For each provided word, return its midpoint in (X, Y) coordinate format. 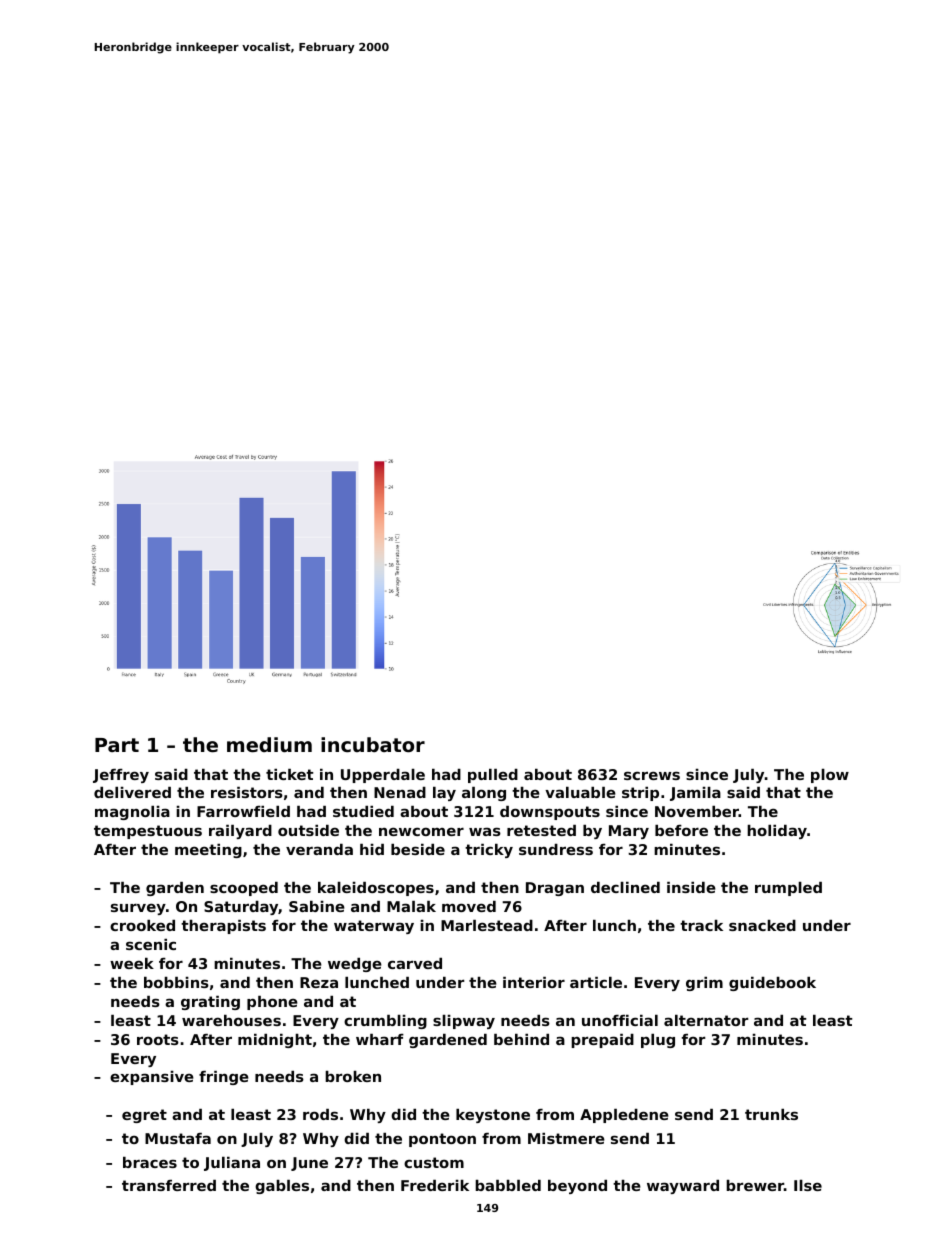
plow (830, 776)
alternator (706, 1020)
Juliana (232, 1164)
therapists (223, 927)
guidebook (772, 984)
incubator (373, 744)
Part (117, 745)
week (132, 963)
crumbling (385, 1022)
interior (534, 982)
